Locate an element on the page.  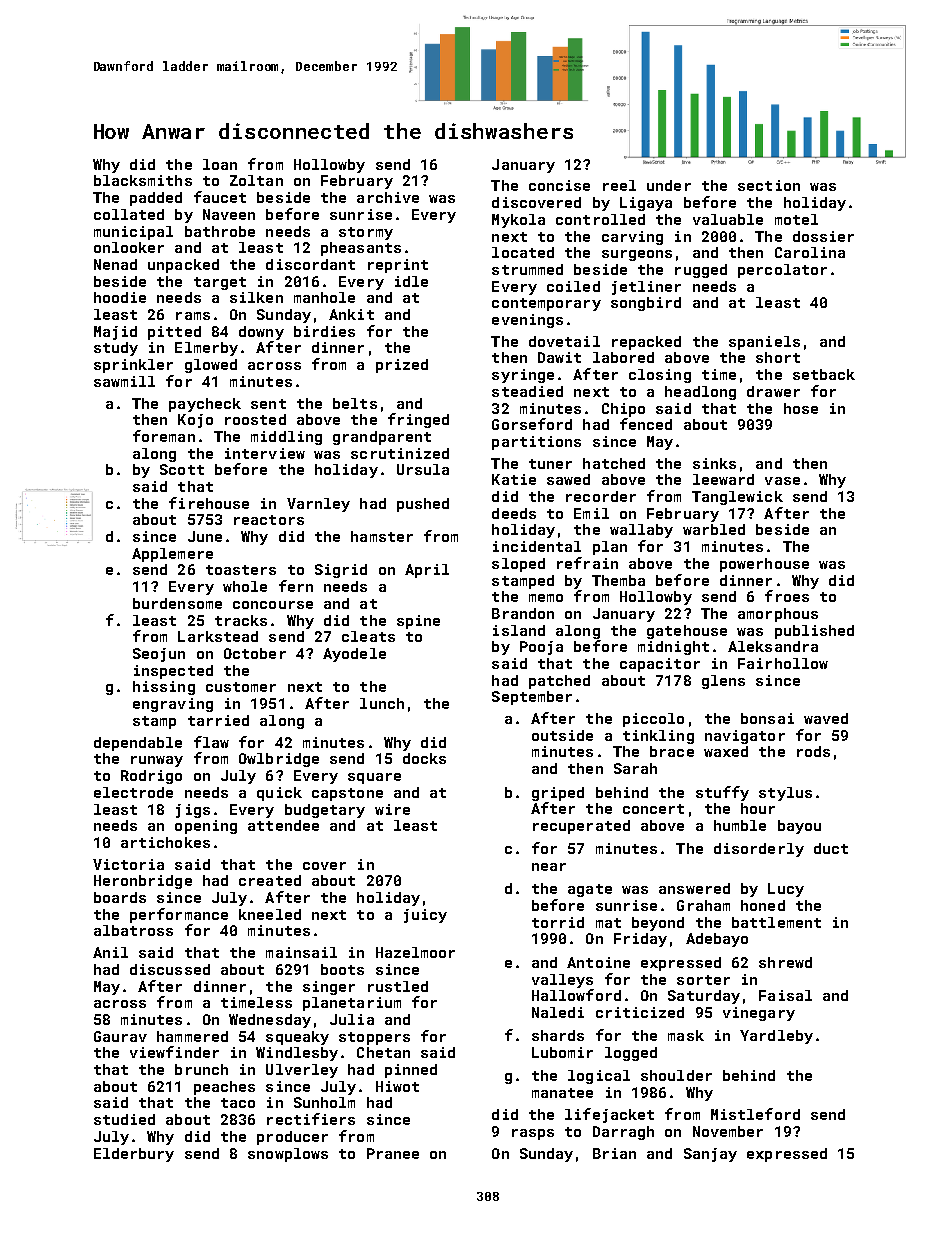
navigator is located at coordinates (745, 737).
